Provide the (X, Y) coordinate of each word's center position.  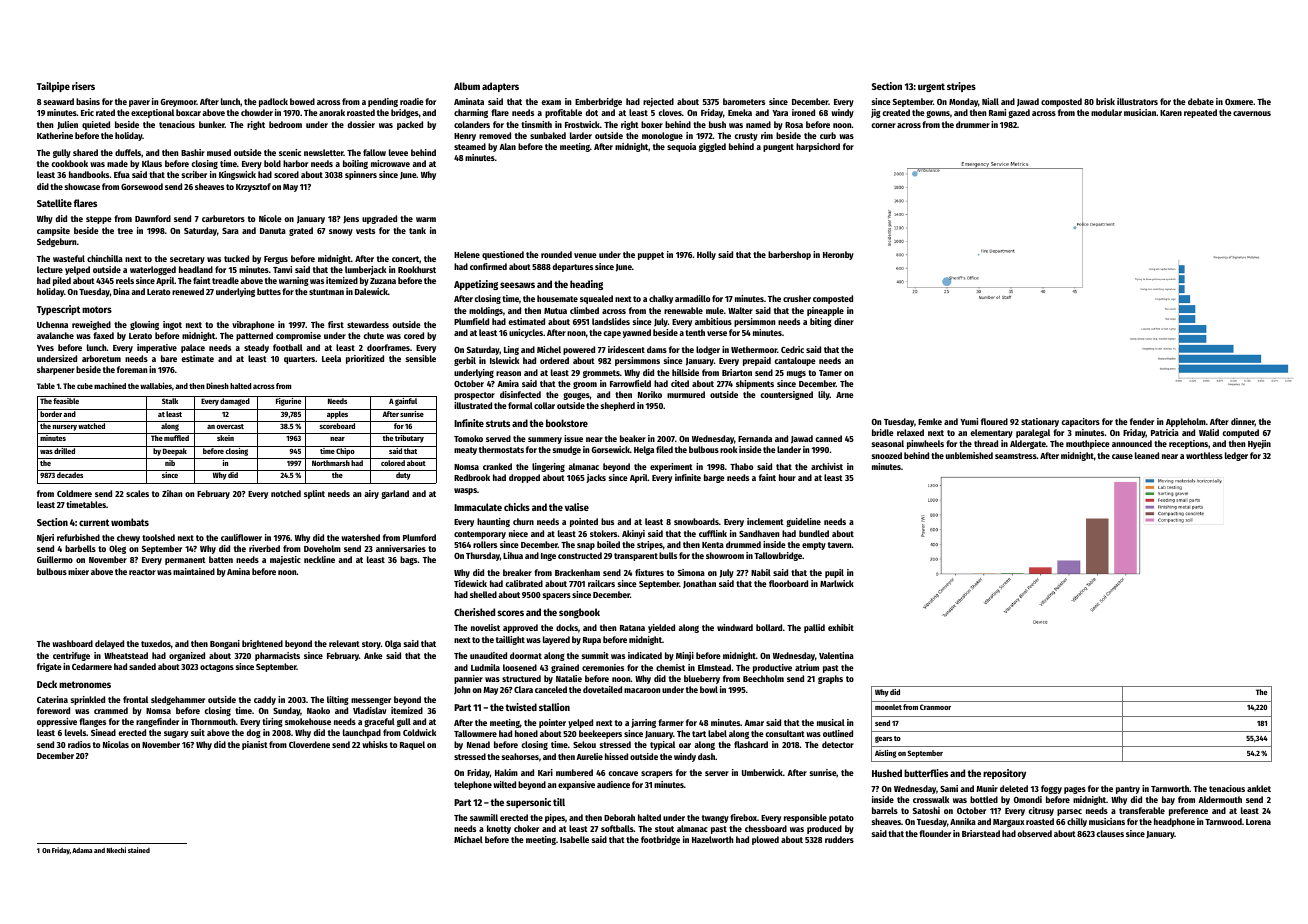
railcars (601, 583)
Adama (82, 850)
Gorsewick (611, 449)
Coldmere (74, 493)
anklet (1259, 788)
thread (986, 443)
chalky (661, 299)
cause (1122, 456)
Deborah (619, 817)
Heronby (838, 255)
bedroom (285, 124)
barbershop (789, 255)
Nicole (270, 218)
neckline (319, 559)
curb (828, 135)
